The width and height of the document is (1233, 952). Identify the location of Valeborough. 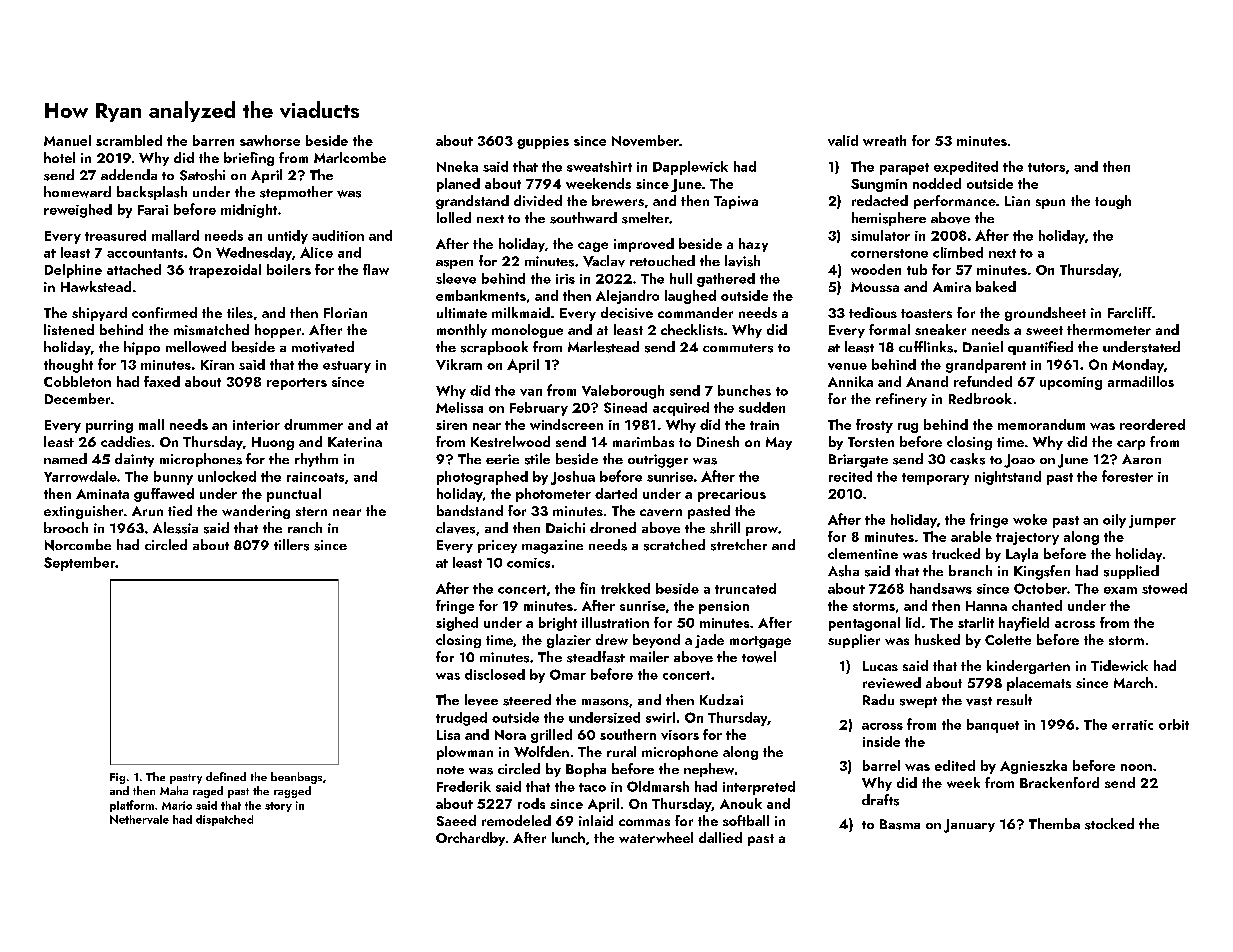
(623, 392).
